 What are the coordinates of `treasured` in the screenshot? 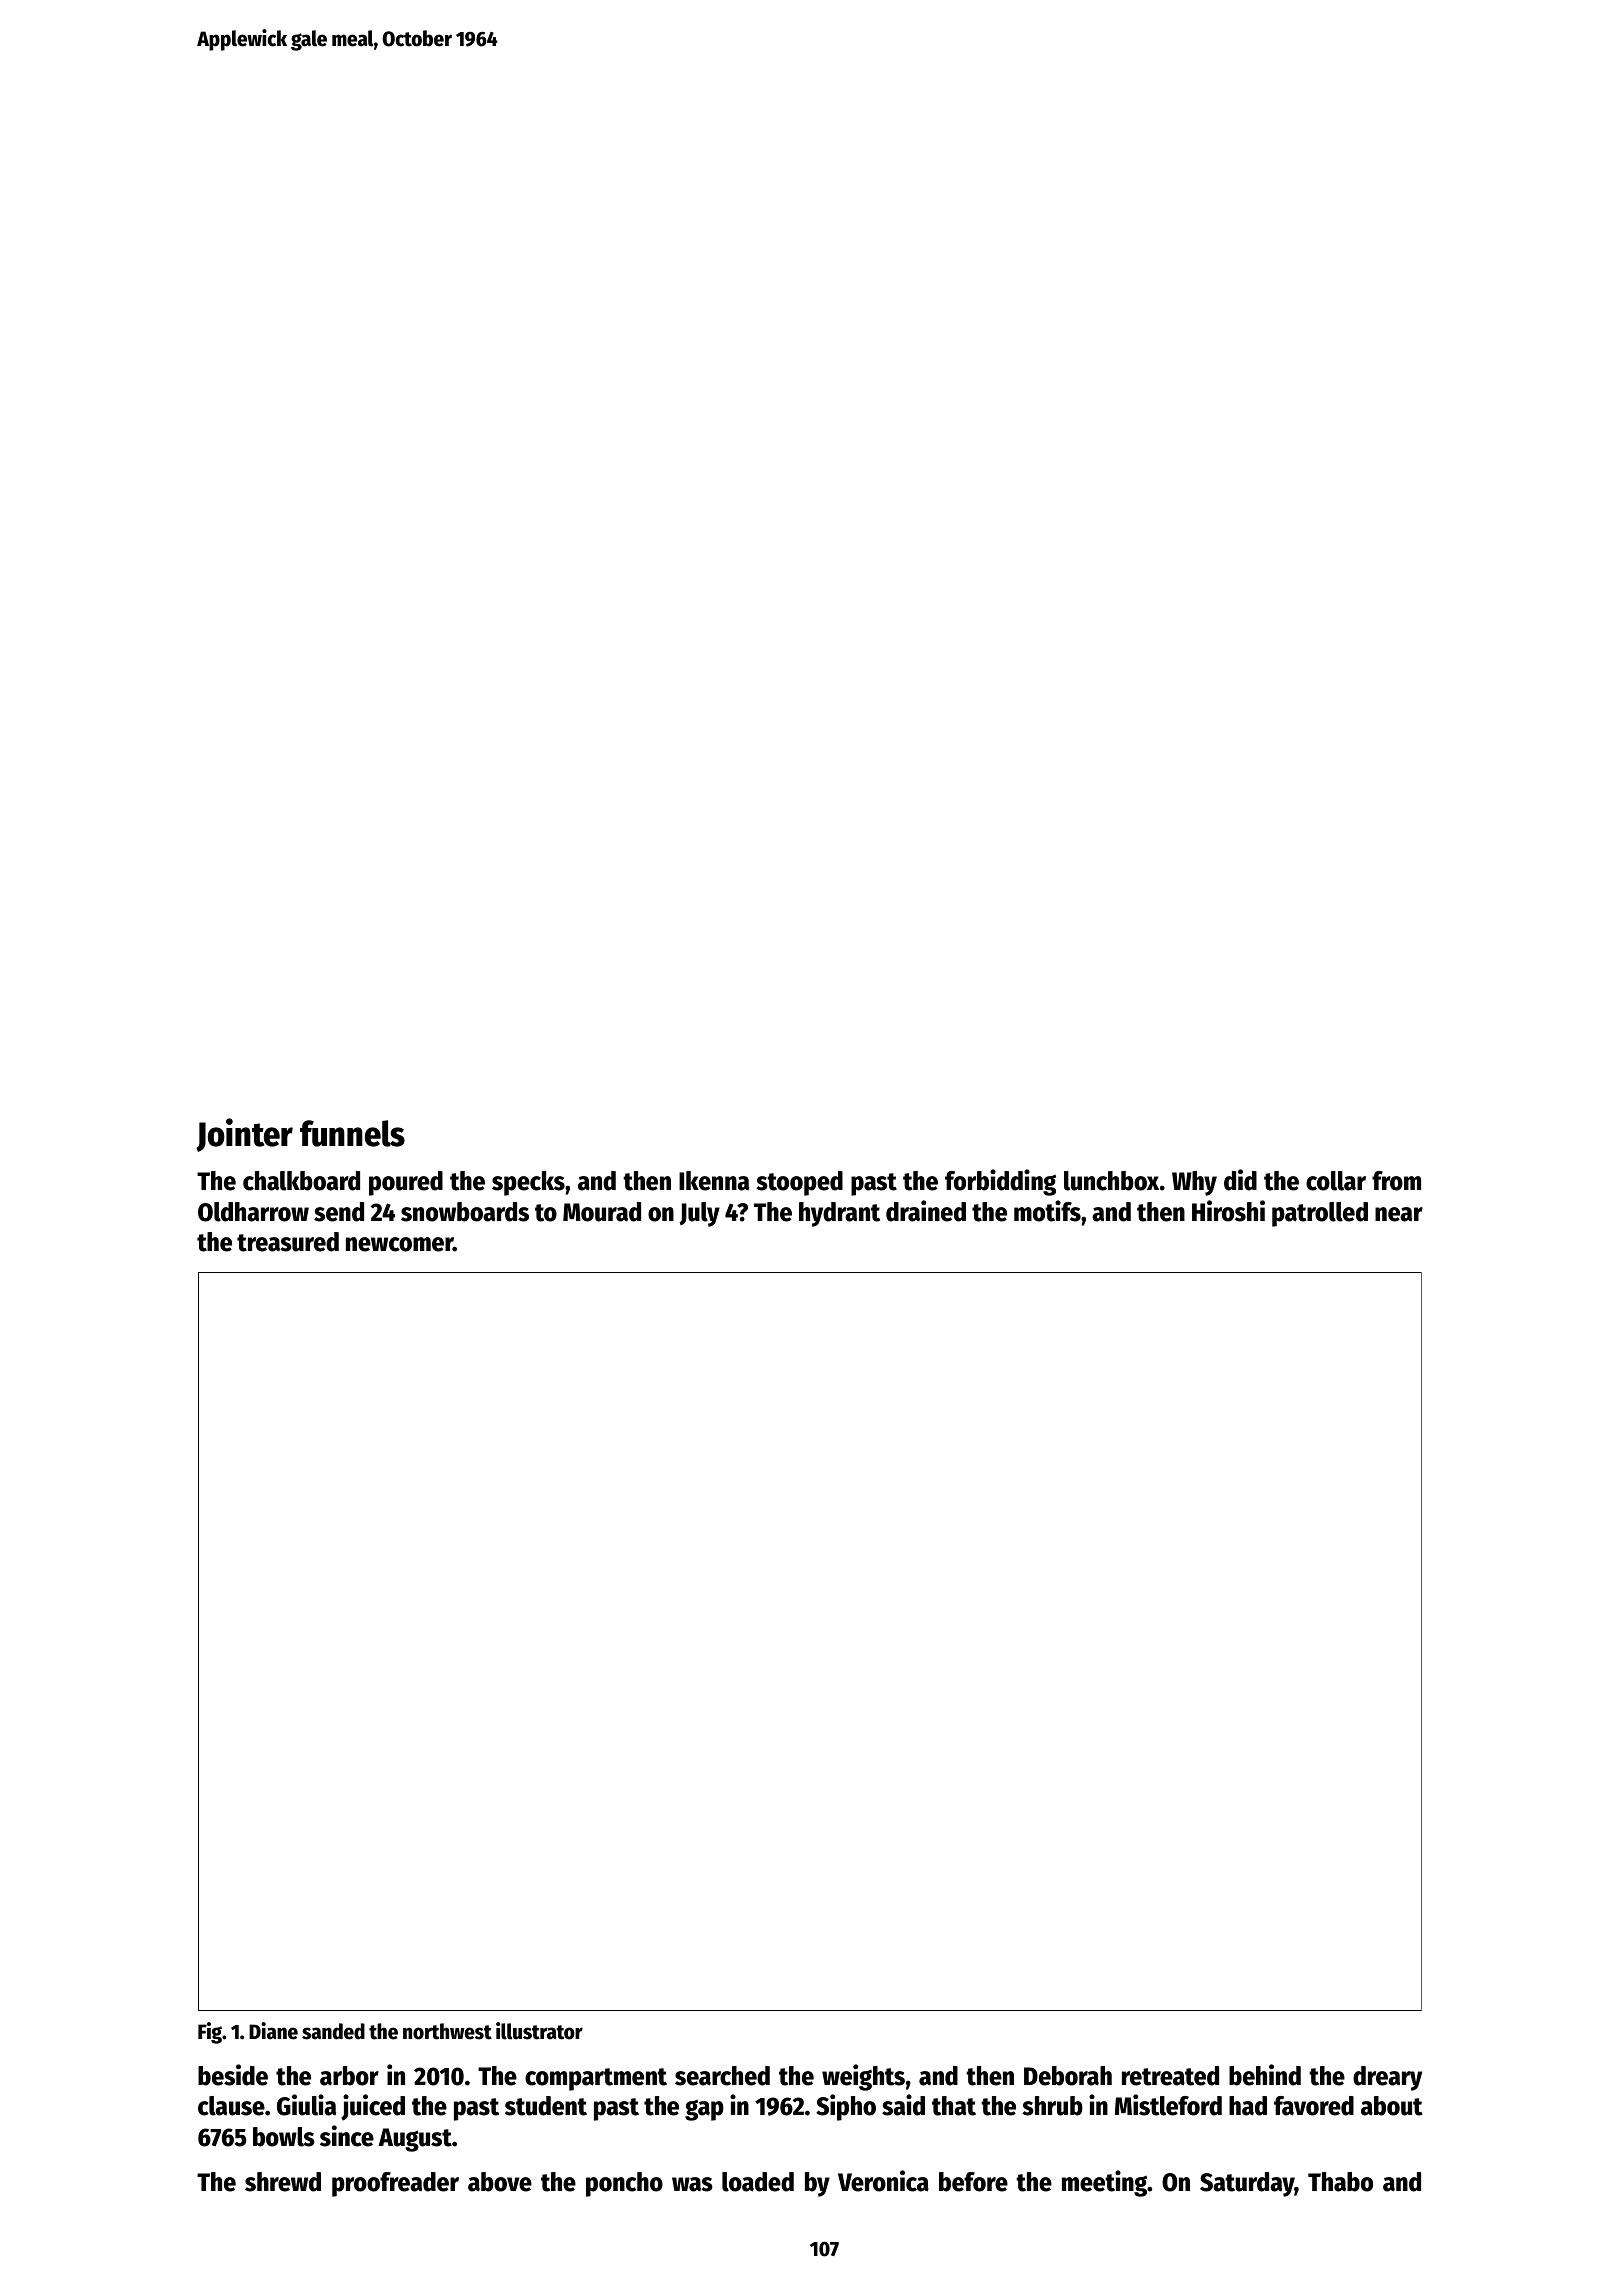 It's located at (288, 1242).
